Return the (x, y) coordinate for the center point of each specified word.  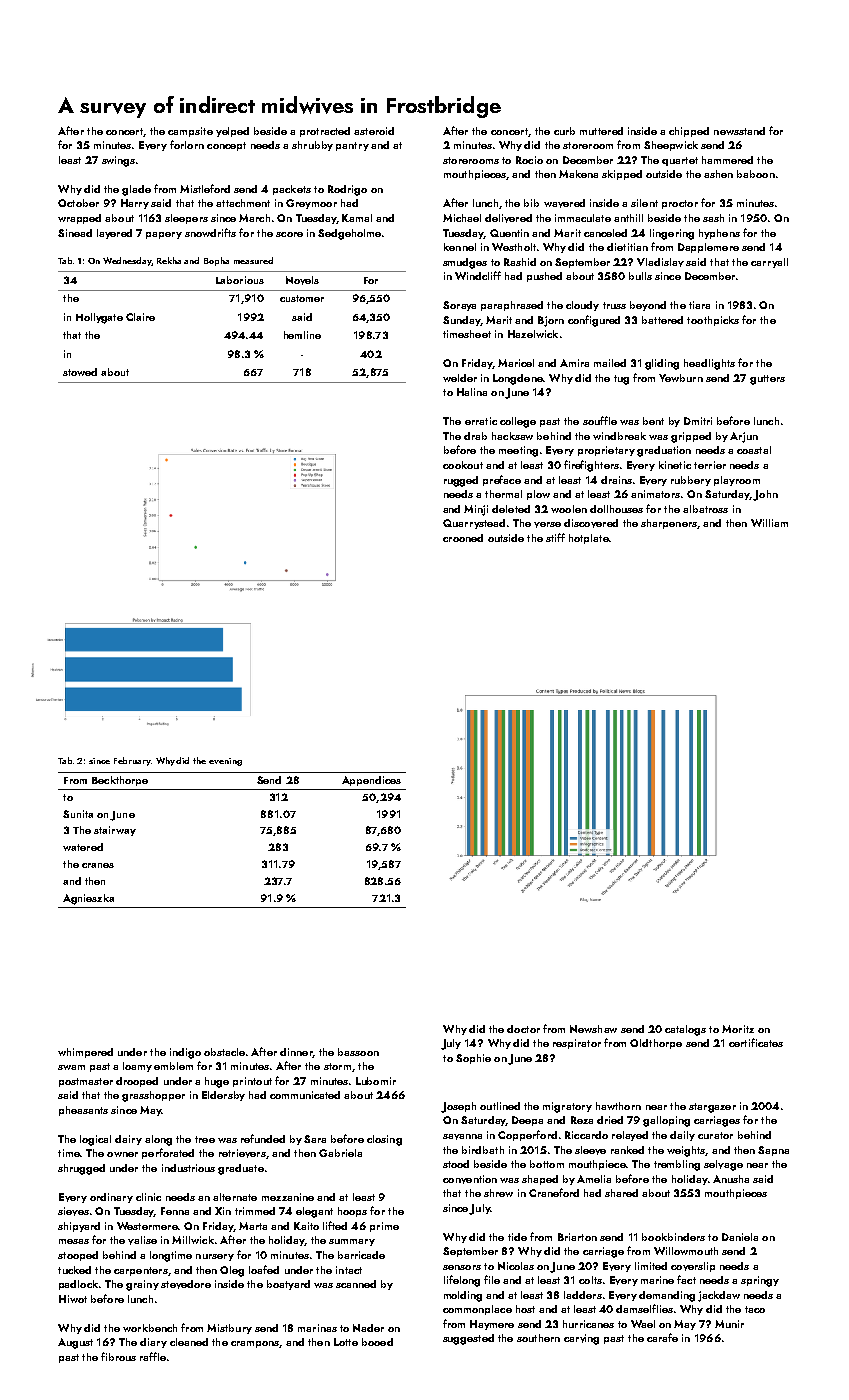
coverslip (693, 1267)
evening (225, 762)
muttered (601, 131)
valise (142, 1240)
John (765, 495)
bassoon (358, 1052)
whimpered (85, 1053)
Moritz (738, 1029)
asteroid (374, 131)
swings (118, 161)
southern (538, 1338)
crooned (463, 538)
